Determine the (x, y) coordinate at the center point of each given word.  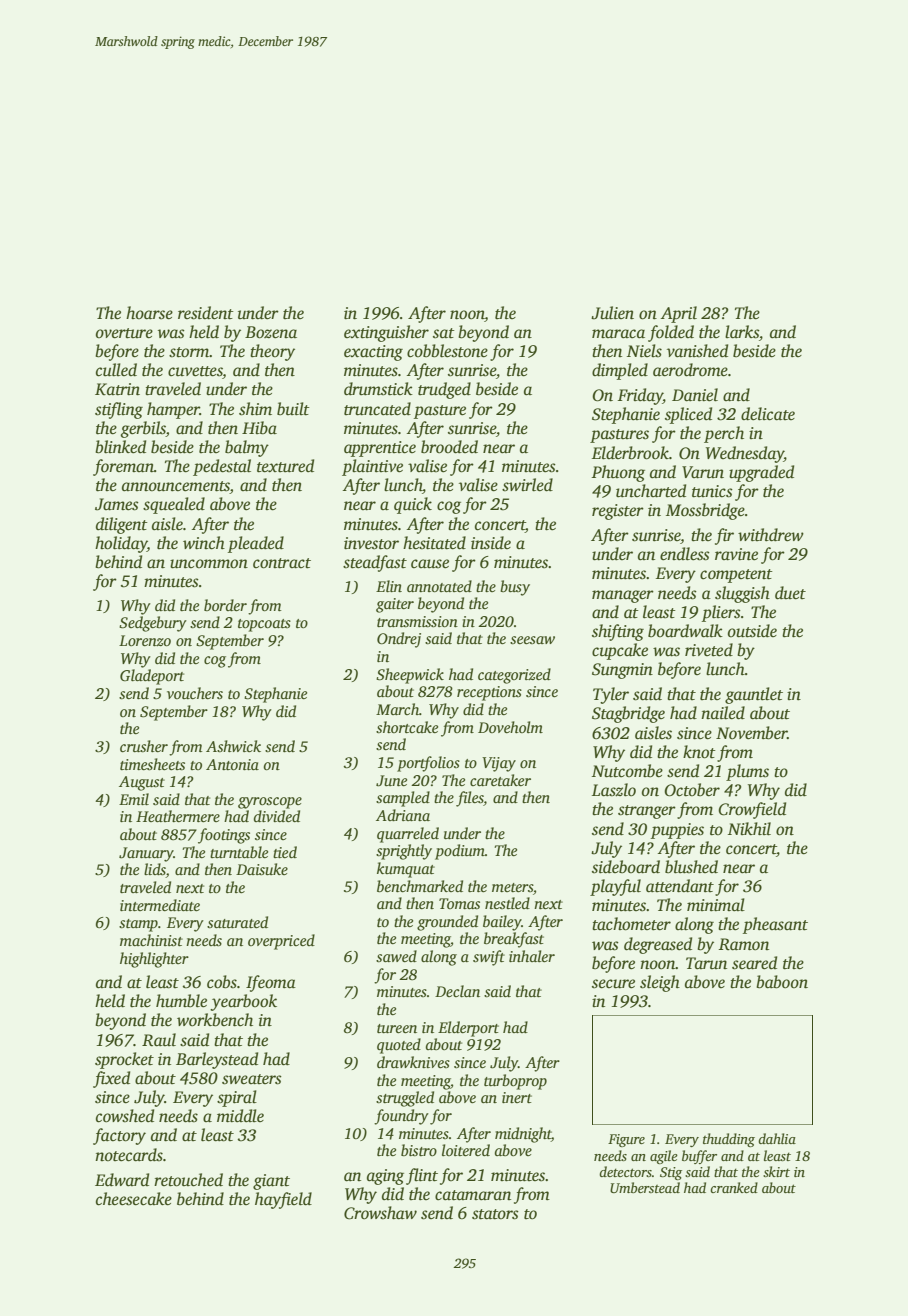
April (679, 314)
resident (206, 313)
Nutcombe (627, 771)
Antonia (232, 764)
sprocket (124, 1060)
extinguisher (386, 333)
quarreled (408, 835)
